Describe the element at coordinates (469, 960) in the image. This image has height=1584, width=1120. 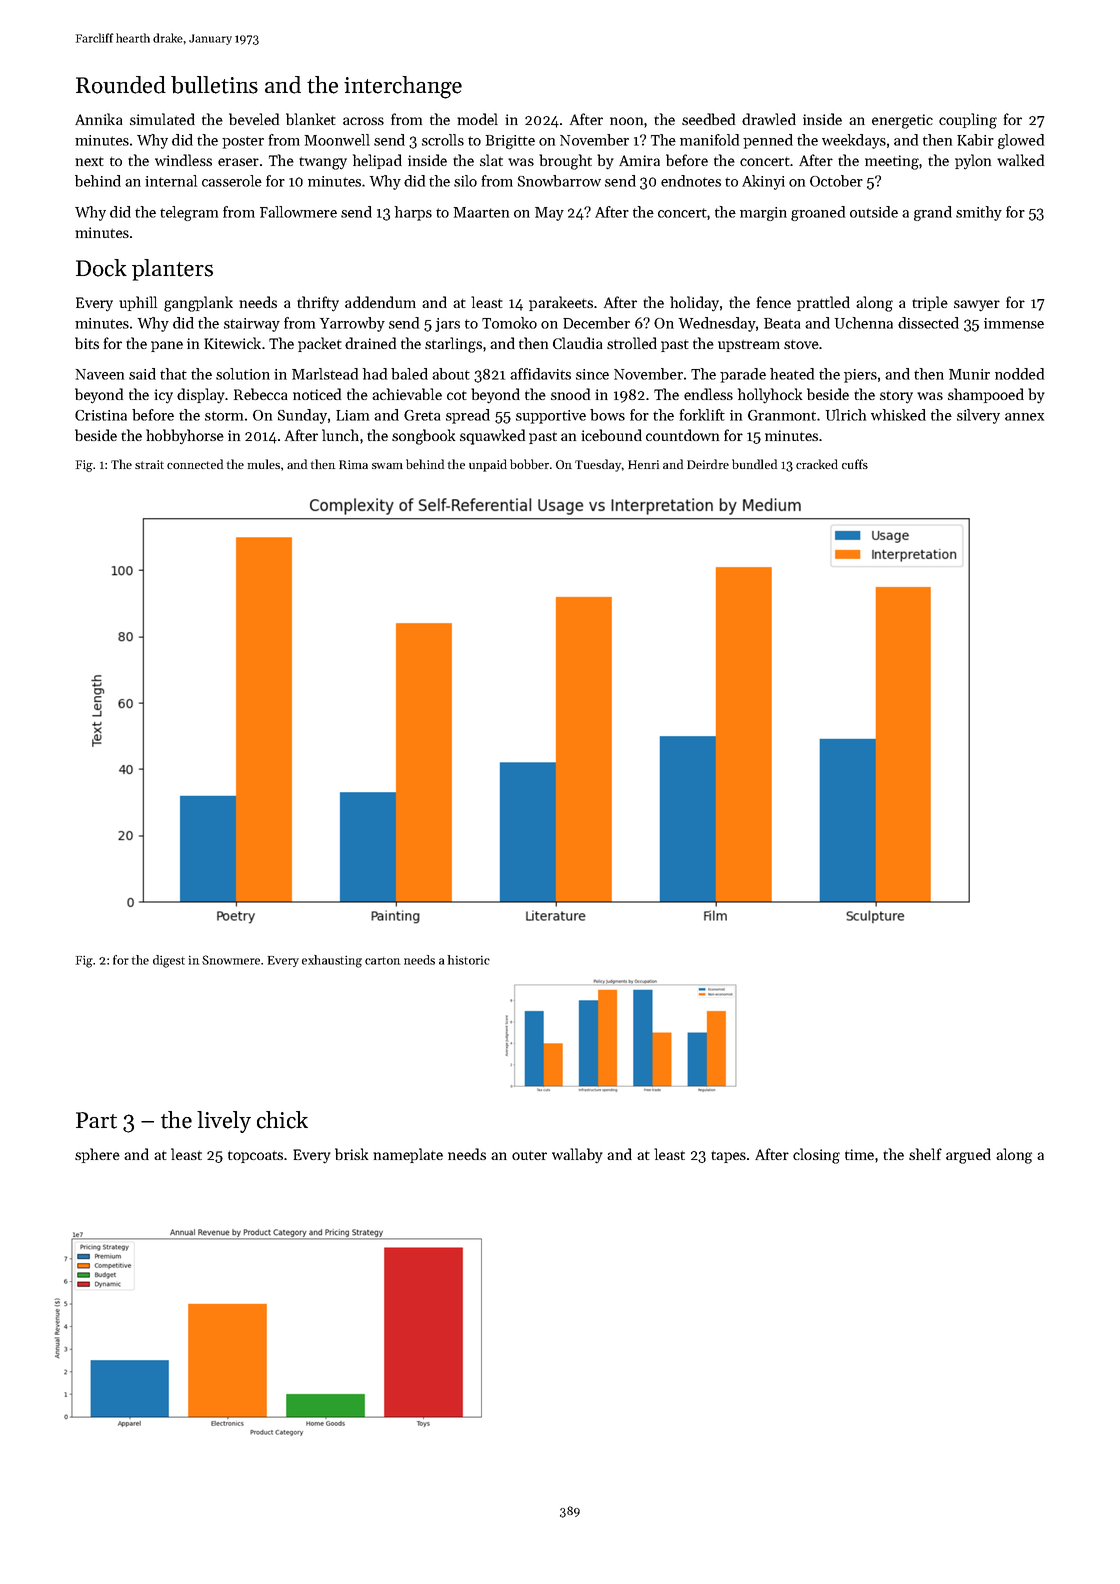
I see `historic` at that location.
